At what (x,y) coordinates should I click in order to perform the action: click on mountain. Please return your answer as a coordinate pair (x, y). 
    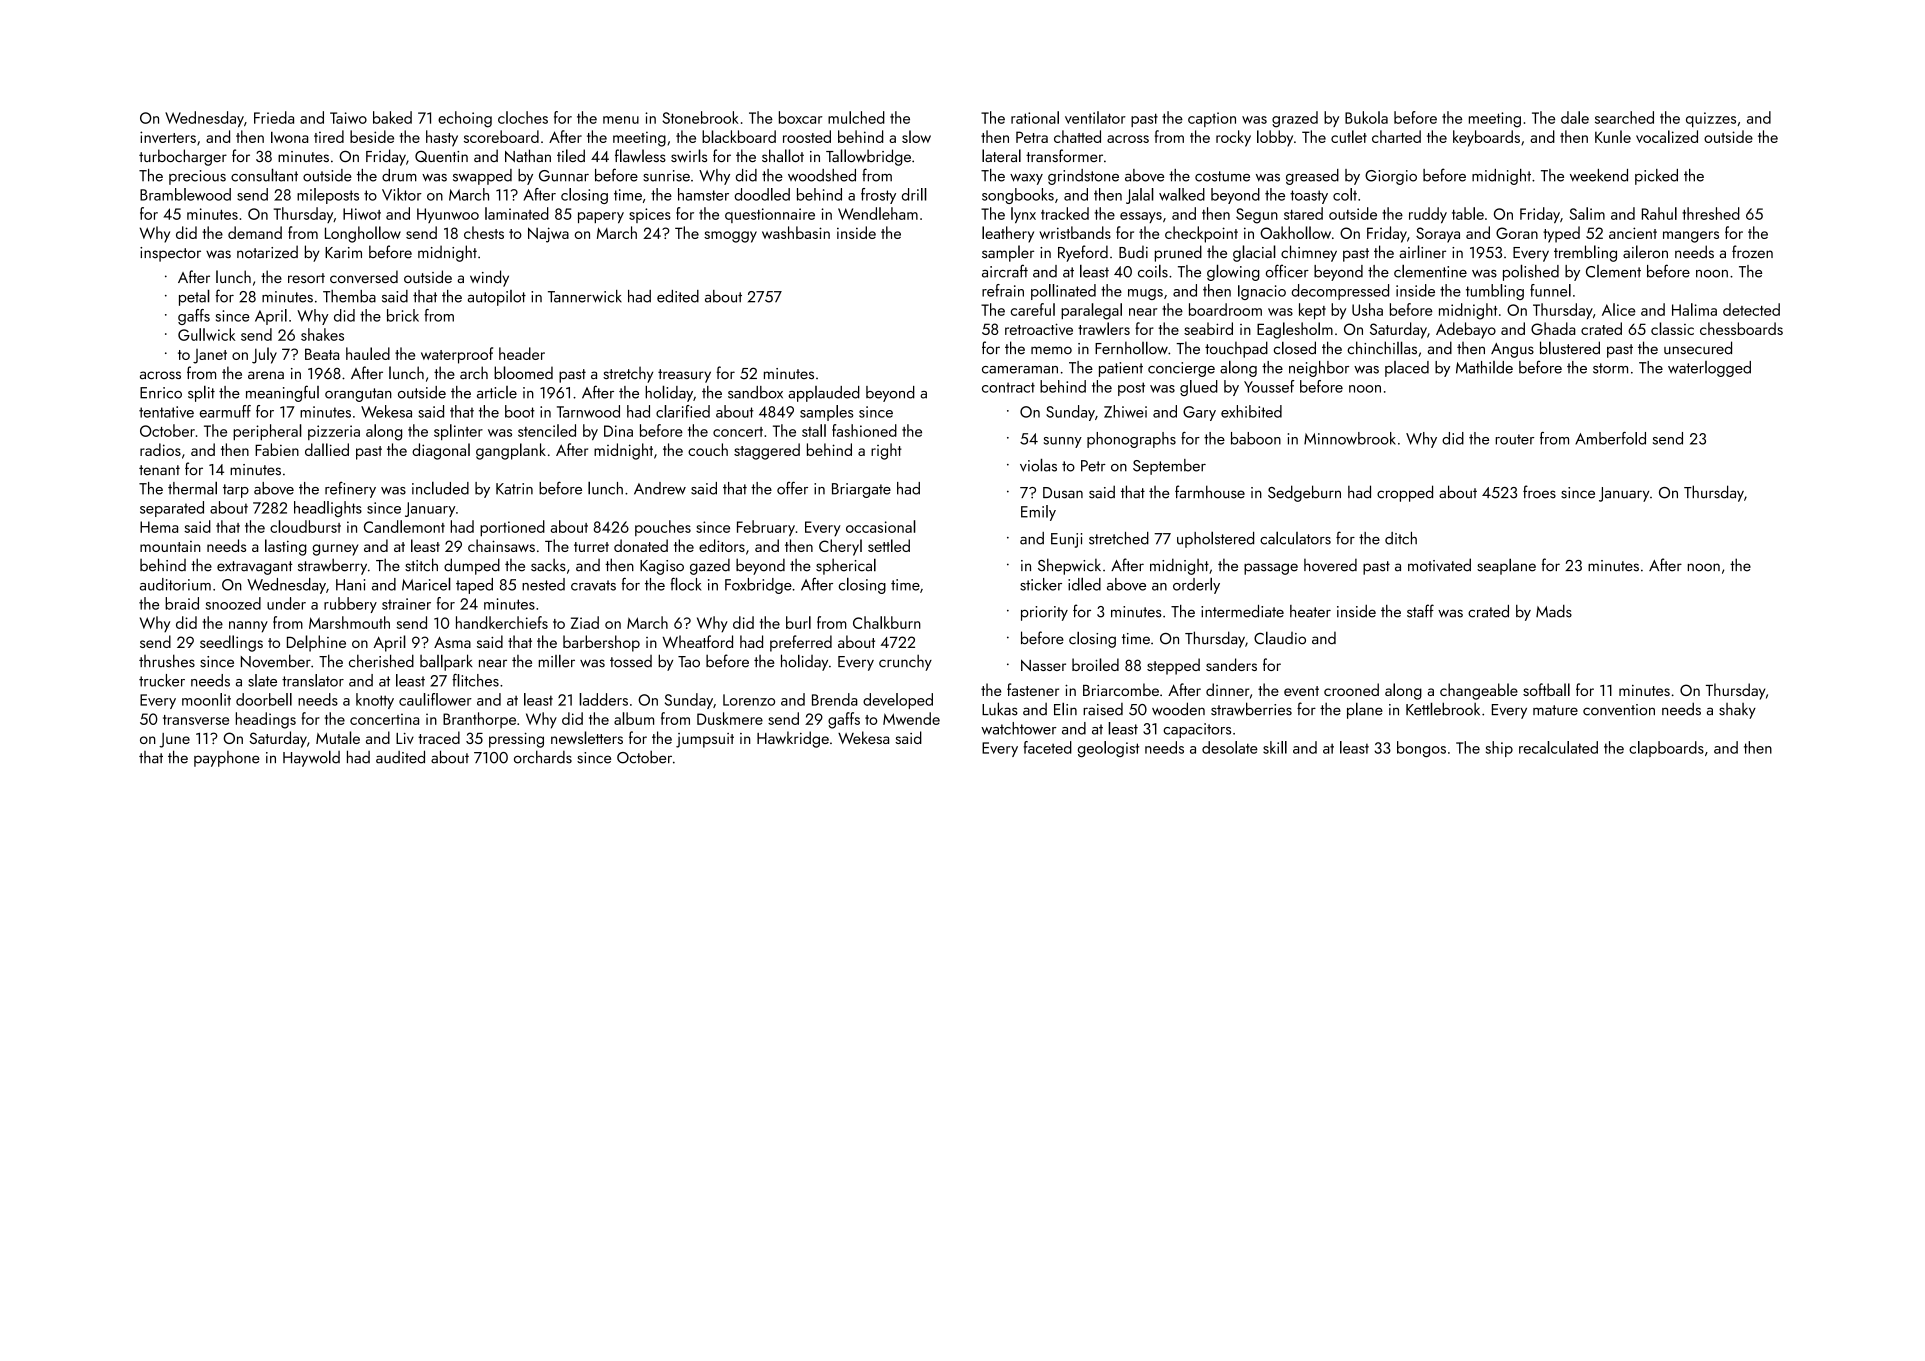
    Looking at the image, I should click on (170, 546).
